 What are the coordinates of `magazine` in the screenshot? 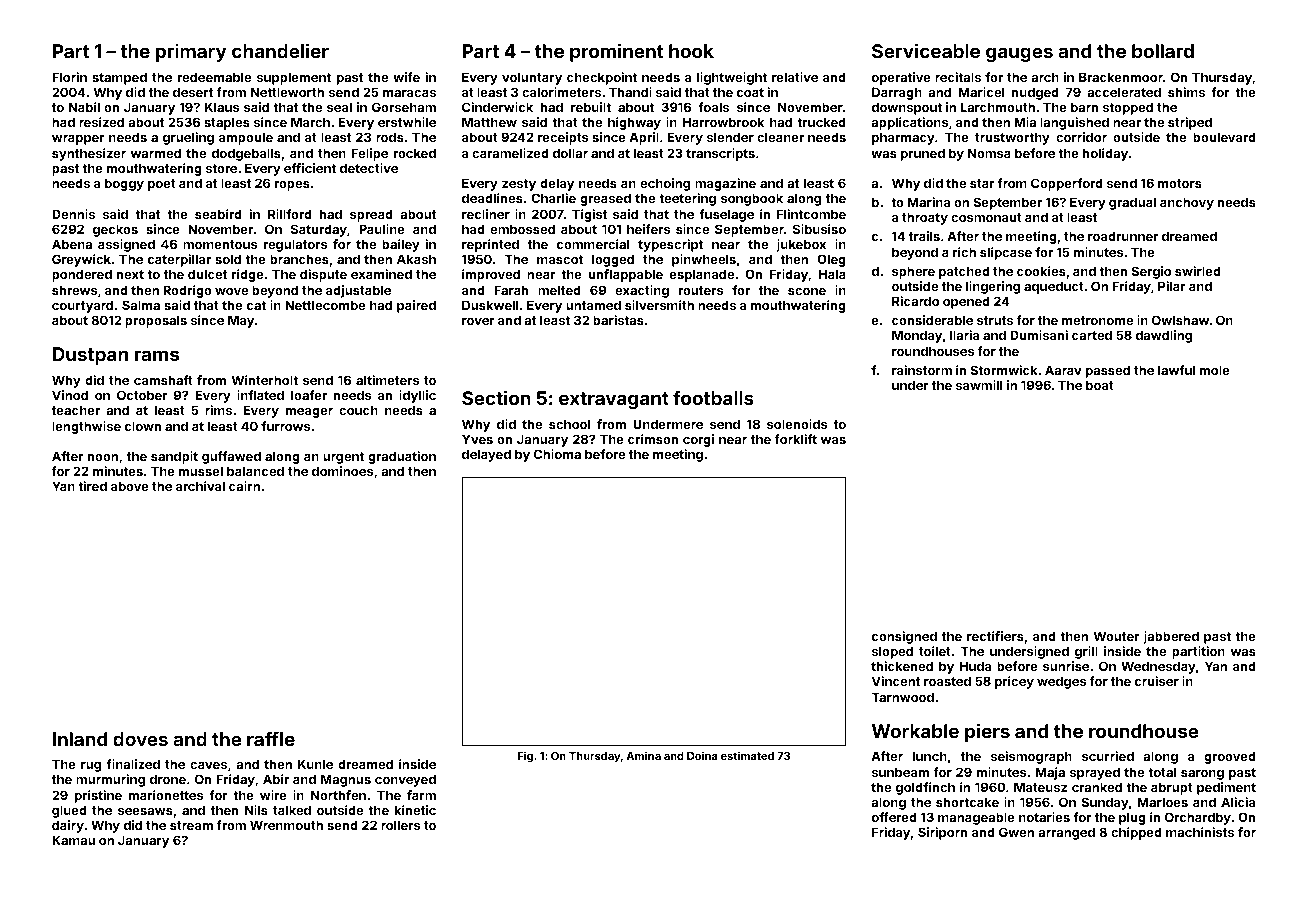 It's located at (725, 184).
